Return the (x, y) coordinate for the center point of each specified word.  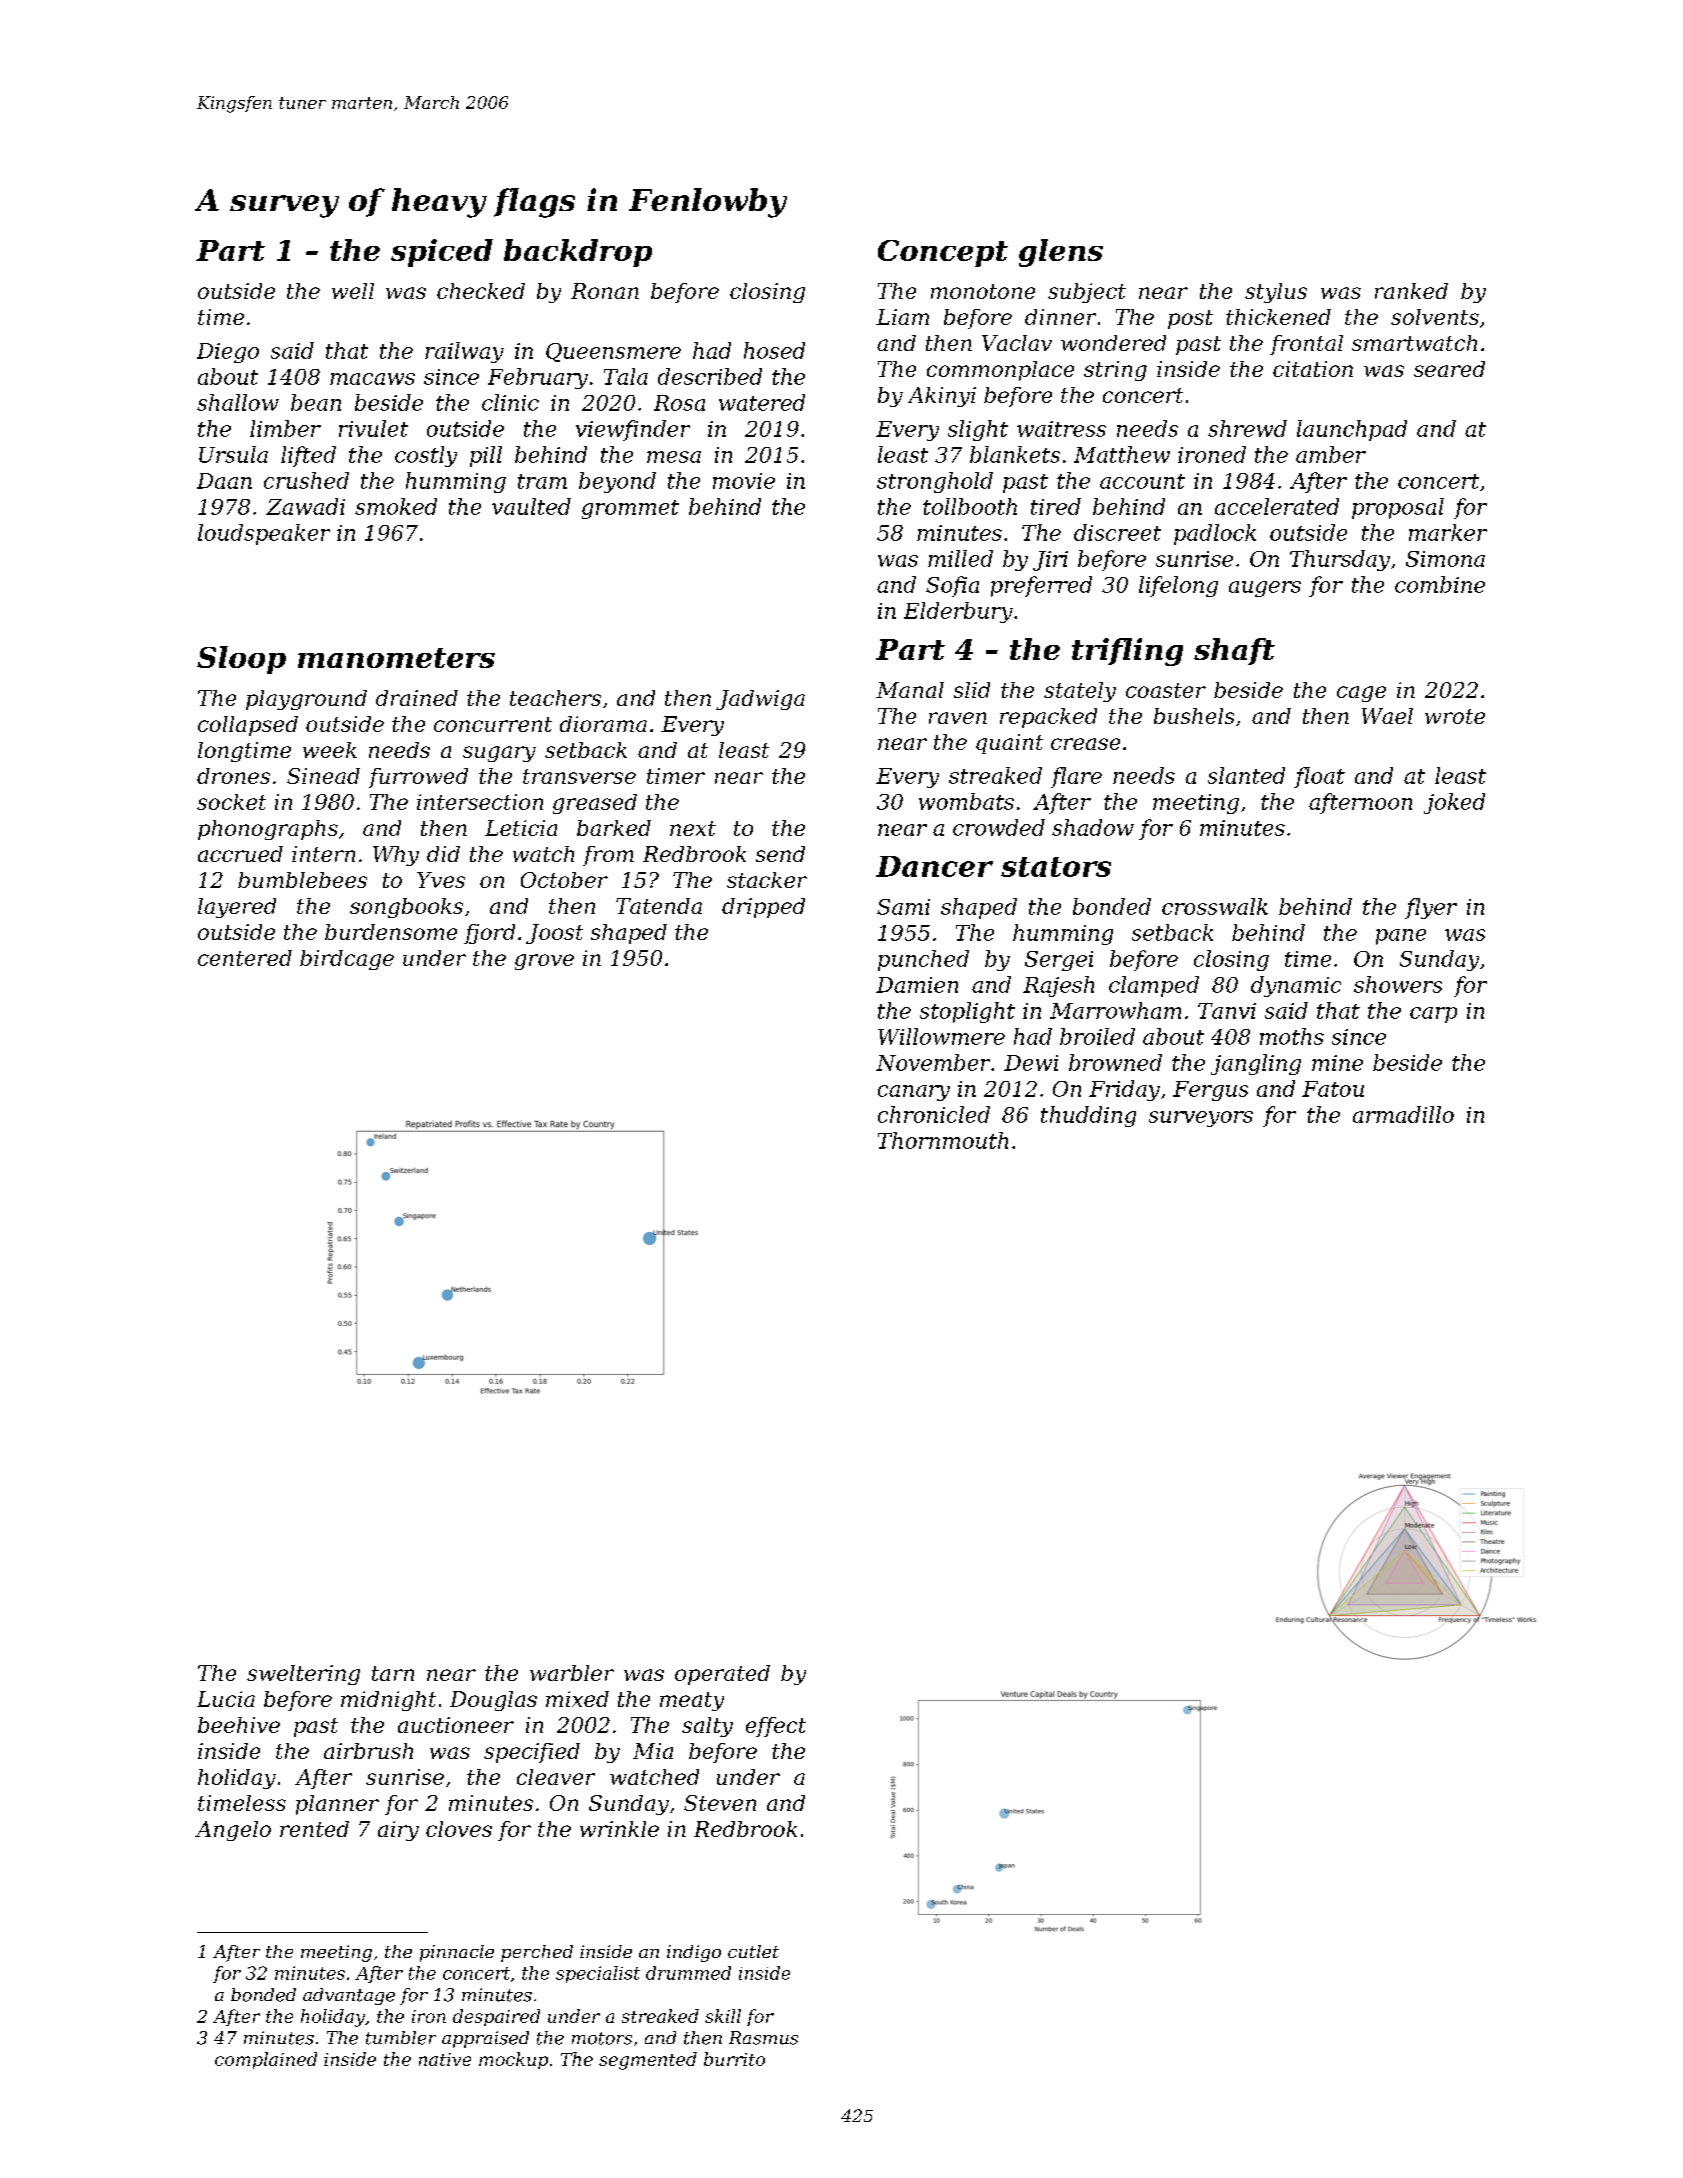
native (445, 2059)
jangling (1256, 1064)
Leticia (521, 828)
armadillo (1403, 1114)
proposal (1398, 508)
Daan (224, 481)
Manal (910, 690)
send (780, 854)
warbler (572, 1673)
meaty (692, 1701)
